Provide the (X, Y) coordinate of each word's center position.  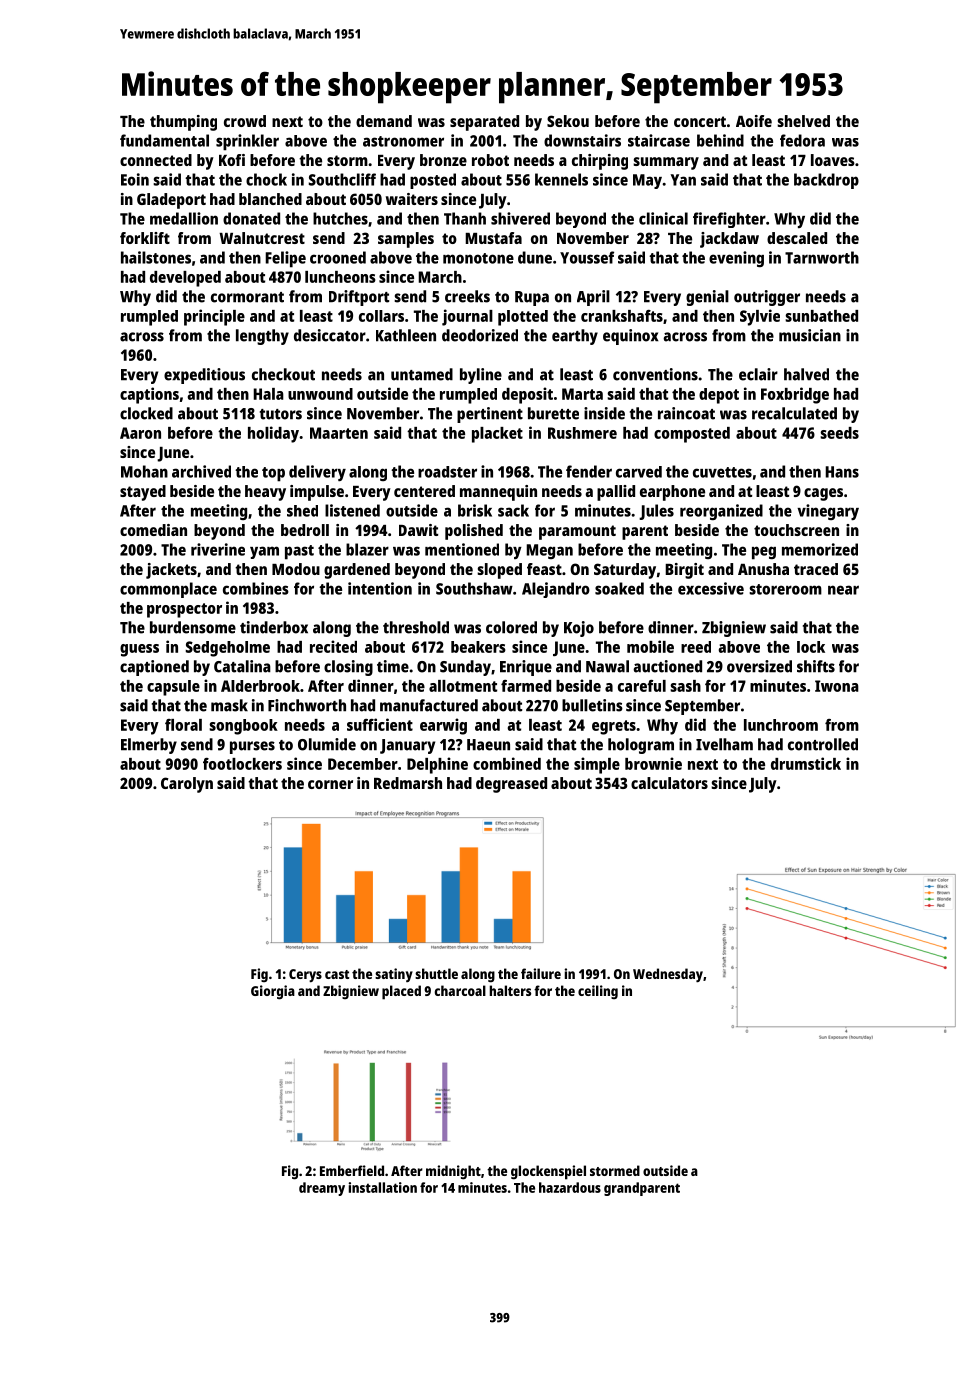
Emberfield (352, 1170)
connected (156, 160)
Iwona (837, 686)
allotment (463, 686)
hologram (641, 746)
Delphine (437, 765)
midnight (453, 1172)
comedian (153, 530)
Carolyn (187, 785)
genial (707, 298)
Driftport (359, 298)
